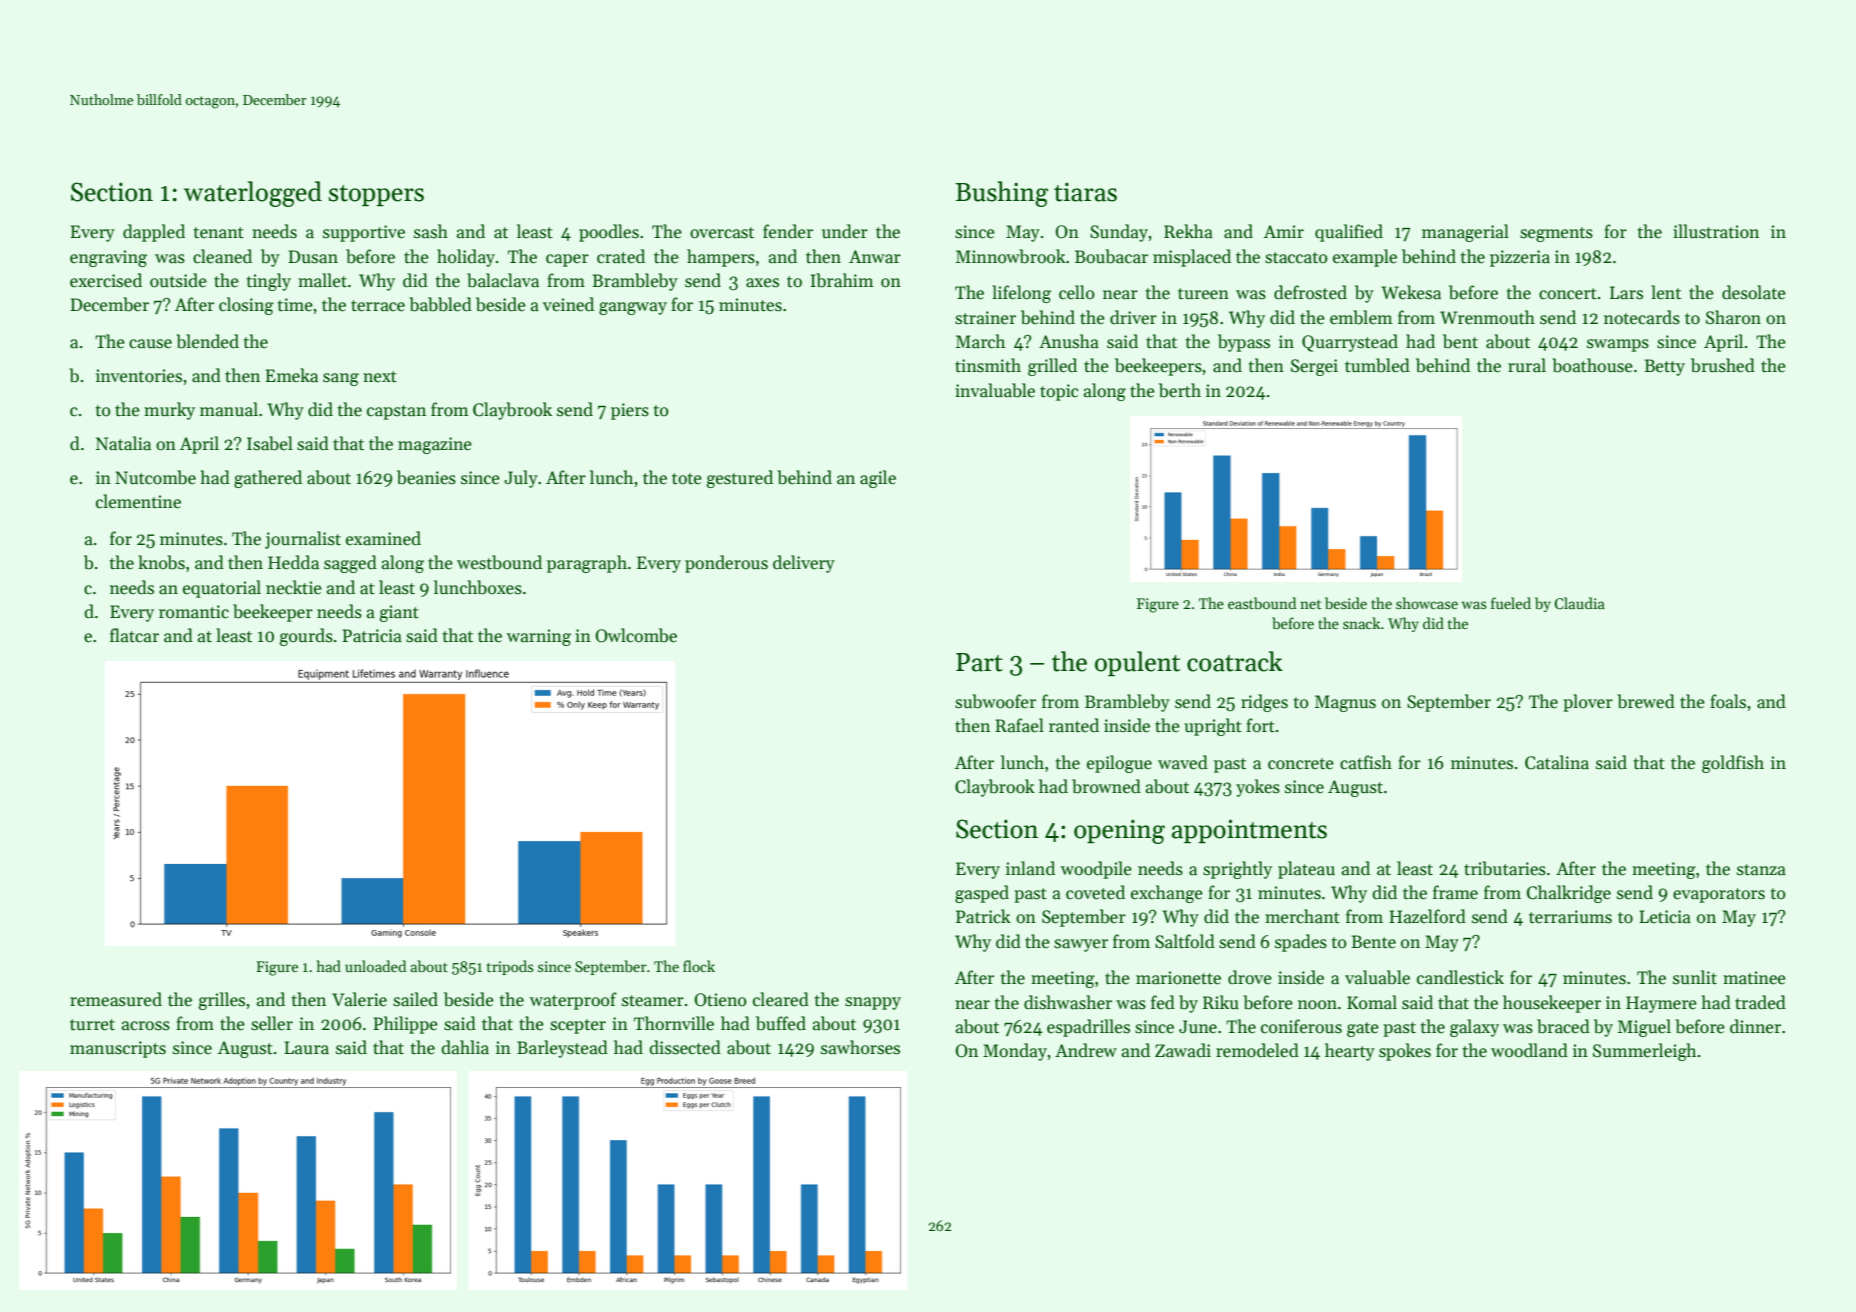 Image resolution: width=1856 pixels, height=1312 pixels. What do you see at coordinates (116, 999) in the screenshot?
I see `remeasured` at bounding box center [116, 999].
